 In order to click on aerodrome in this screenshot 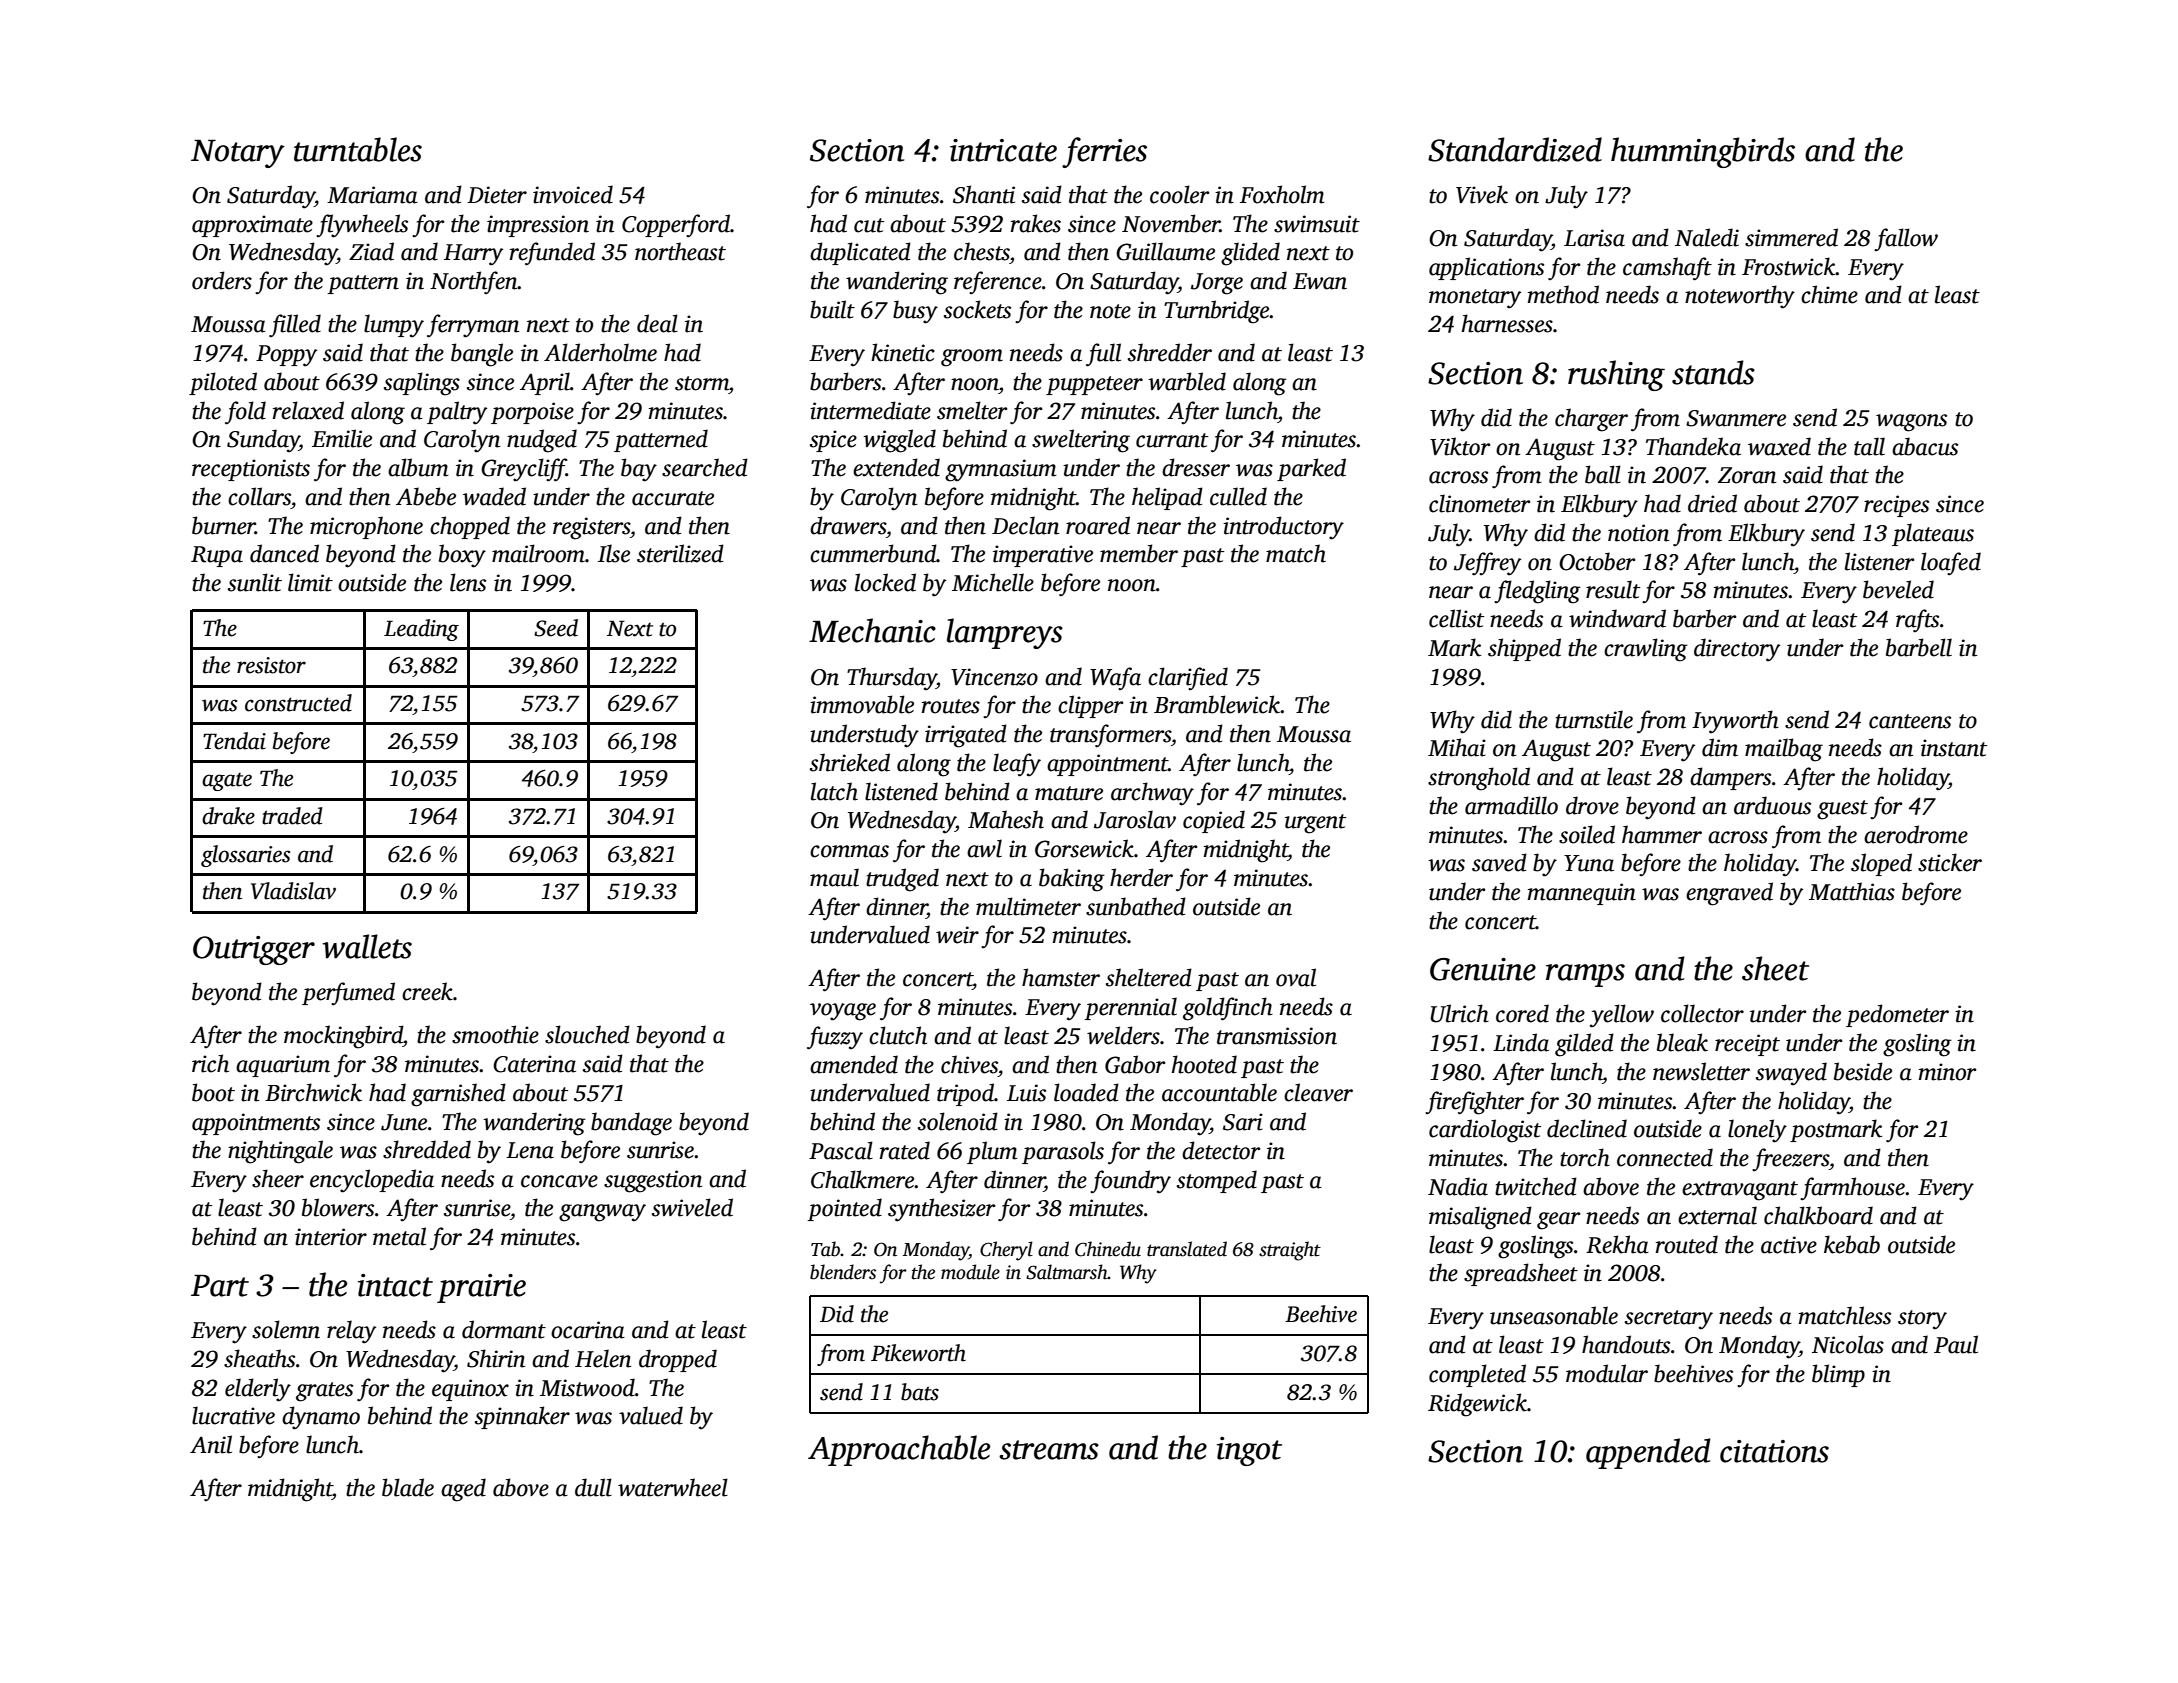, I will do `click(1916, 834)`.
